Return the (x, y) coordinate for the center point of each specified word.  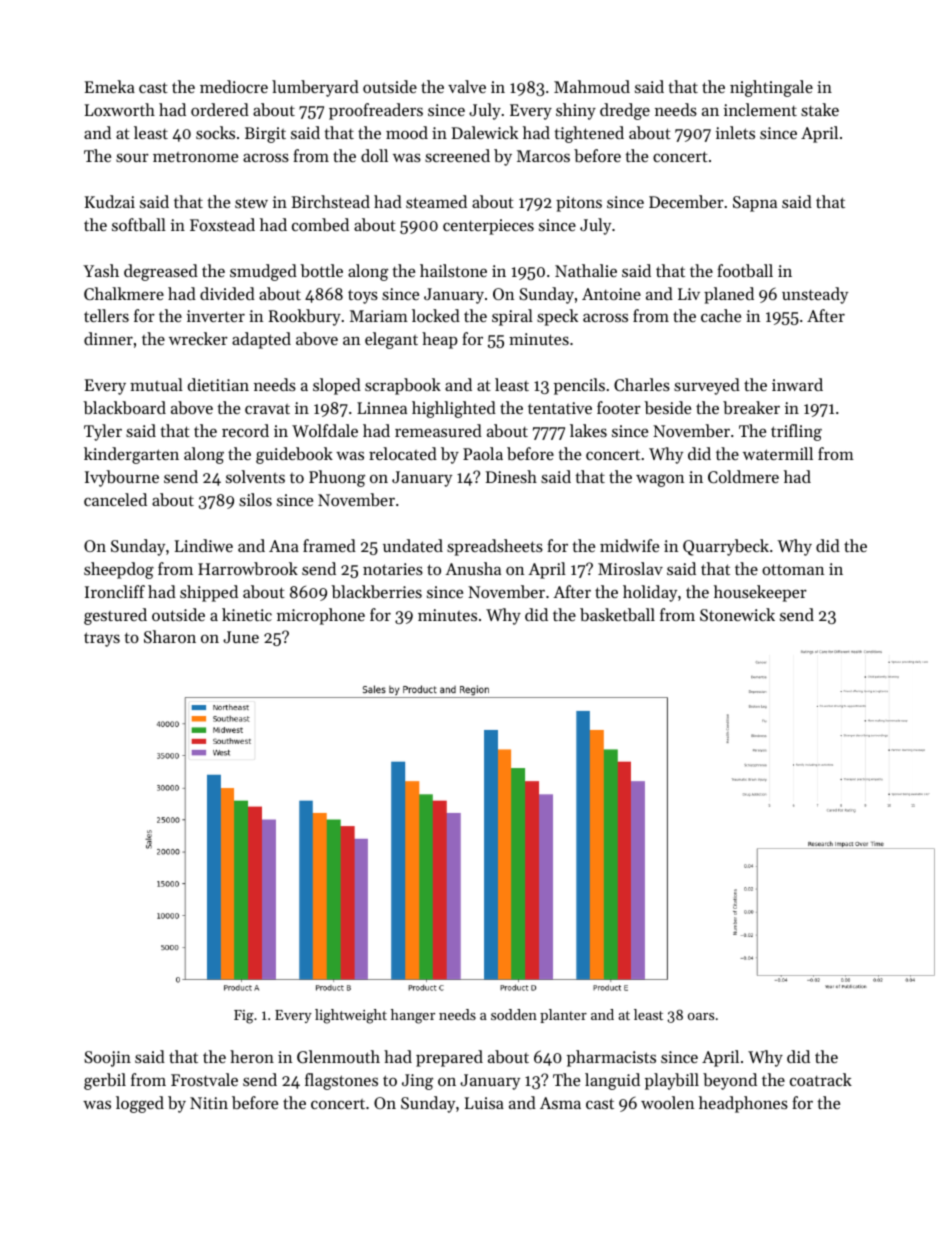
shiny (576, 111)
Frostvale (204, 1079)
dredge (625, 111)
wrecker (198, 338)
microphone (321, 616)
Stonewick (737, 614)
